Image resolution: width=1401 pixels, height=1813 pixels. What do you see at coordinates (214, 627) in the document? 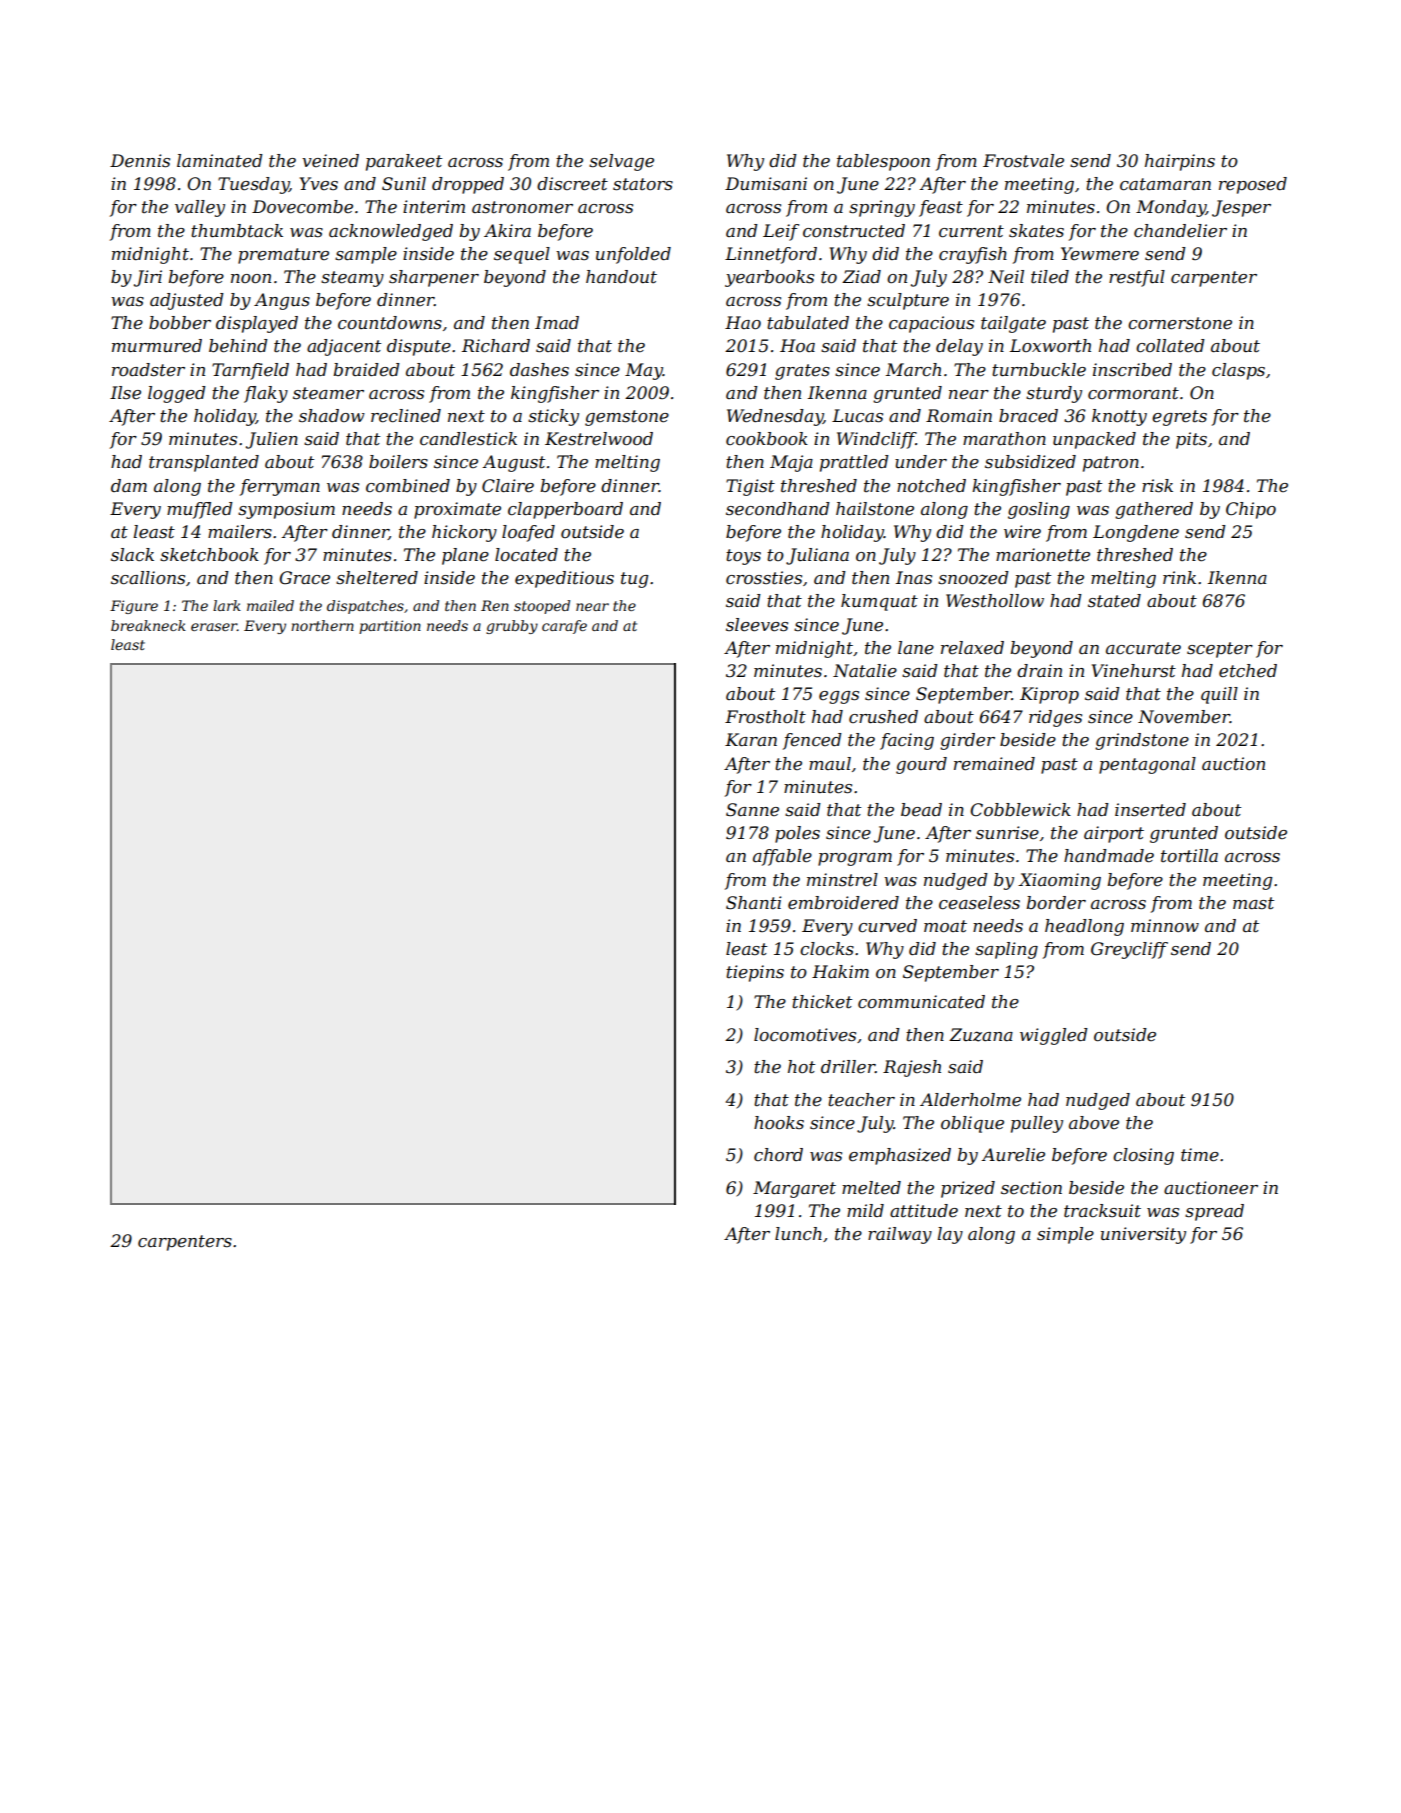
I see `eraser` at bounding box center [214, 627].
